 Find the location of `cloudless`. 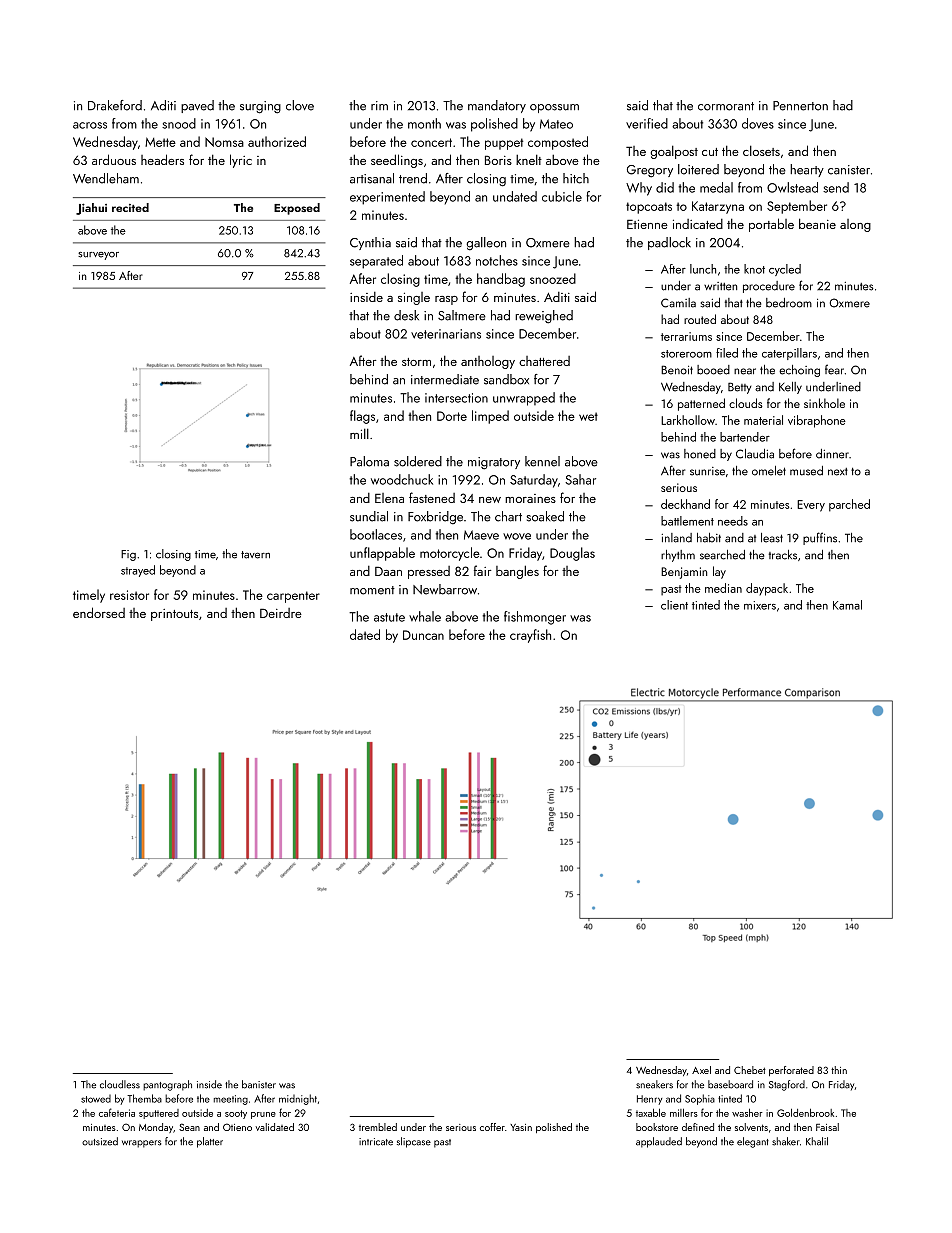

cloudless is located at coordinates (120, 1084).
